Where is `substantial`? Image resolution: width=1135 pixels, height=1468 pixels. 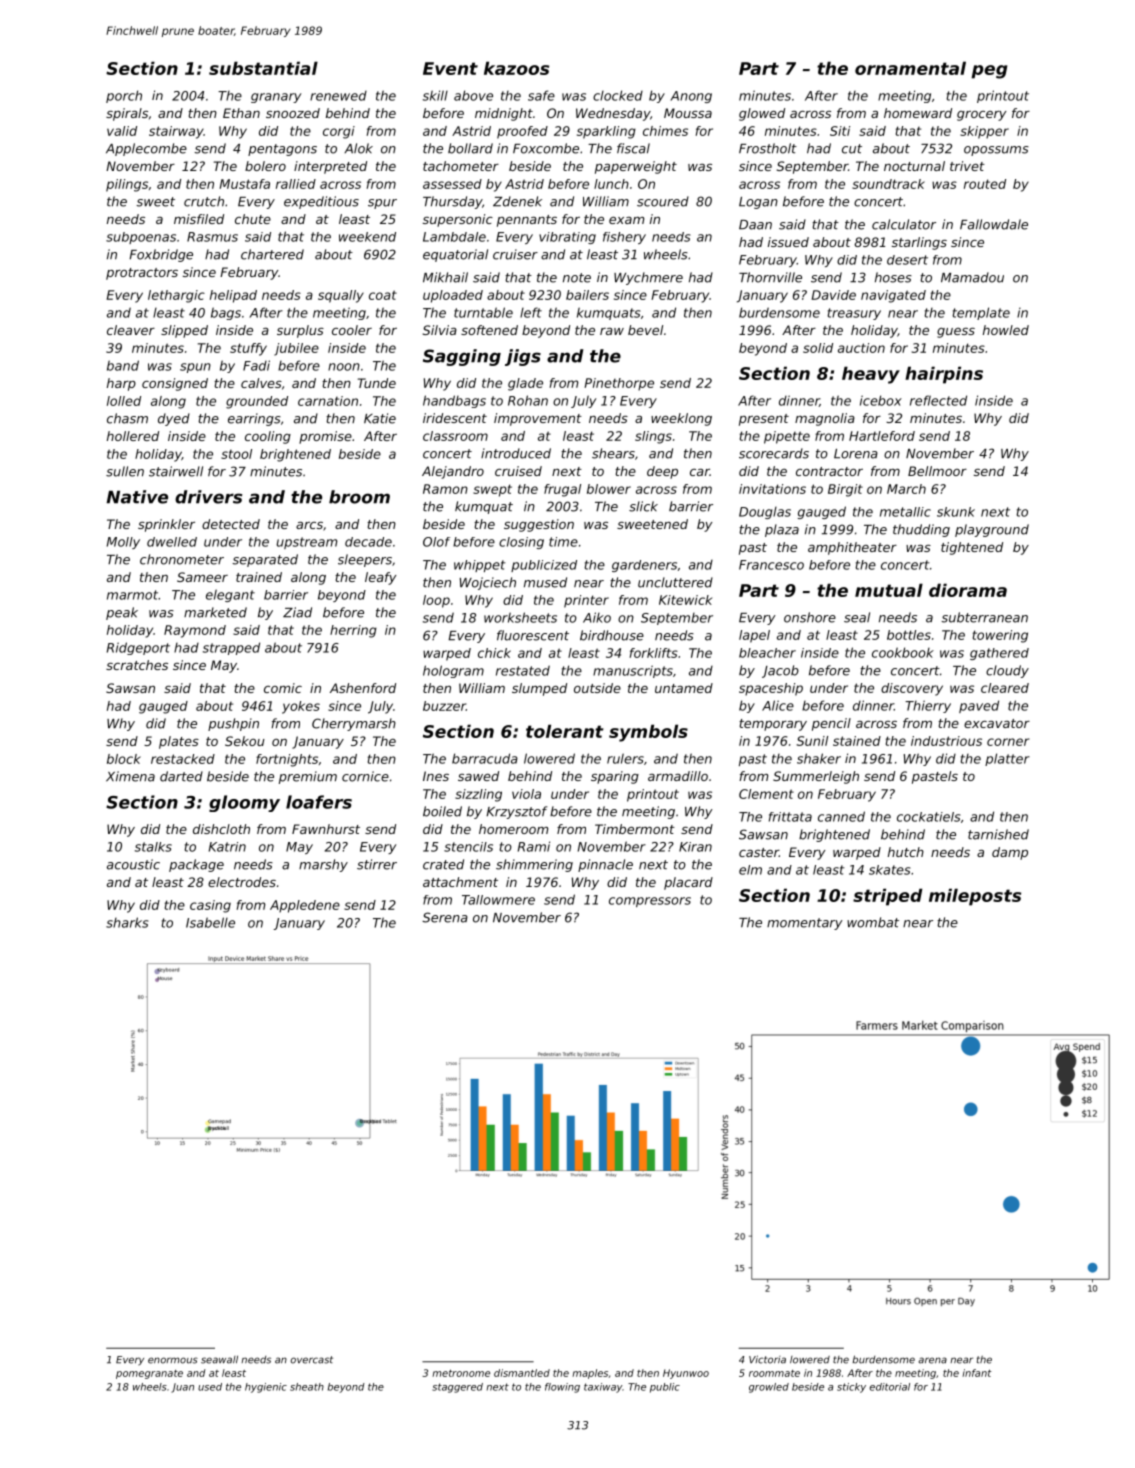 substantial is located at coordinates (263, 68).
